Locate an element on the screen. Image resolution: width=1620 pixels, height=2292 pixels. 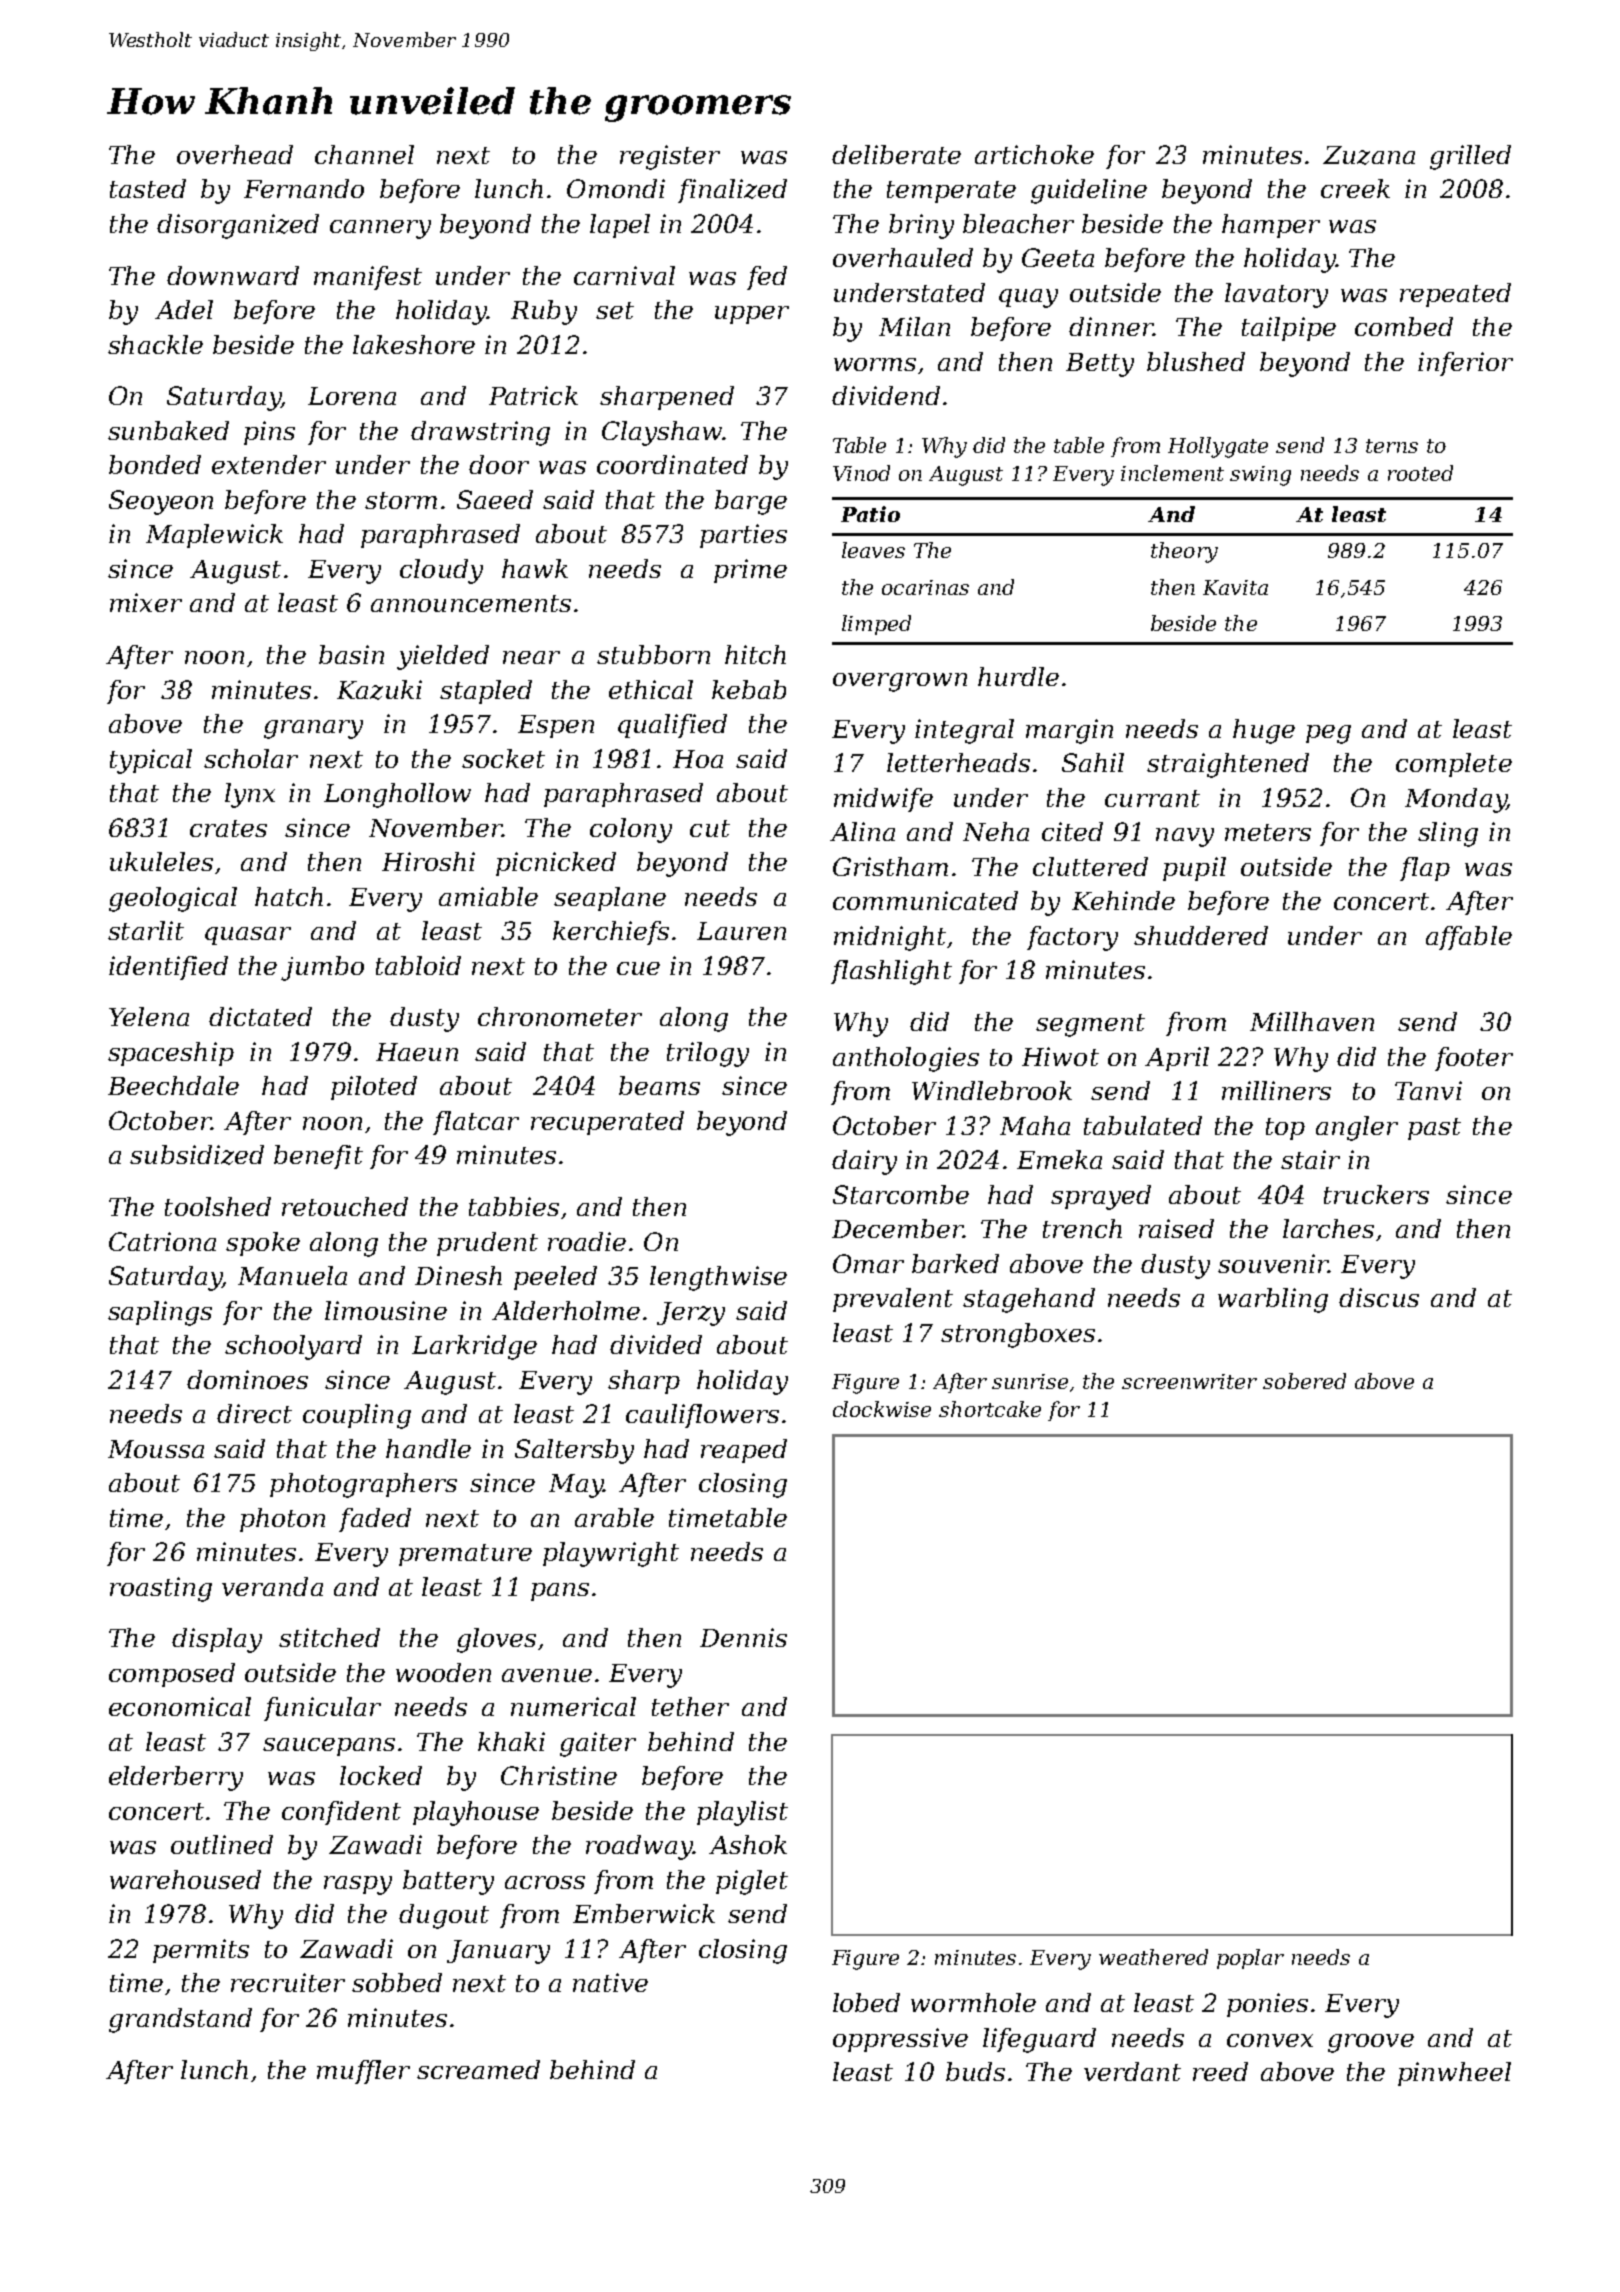
Zuzana is located at coordinates (1369, 155).
